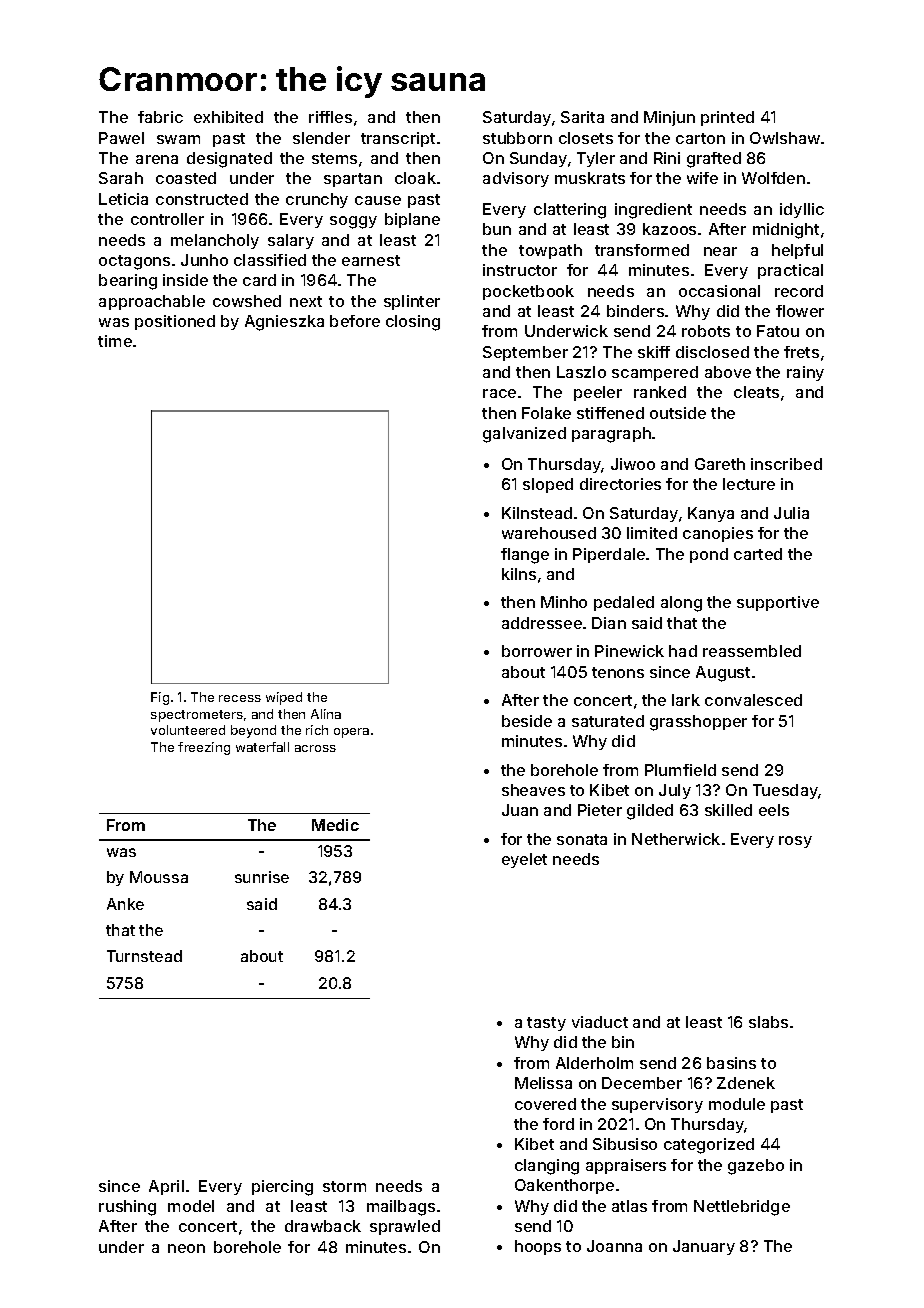 Image resolution: width=924 pixels, height=1308 pixels. Describe the element at coordinates (115, 341) in the screenshot. I see `time` at that location.
